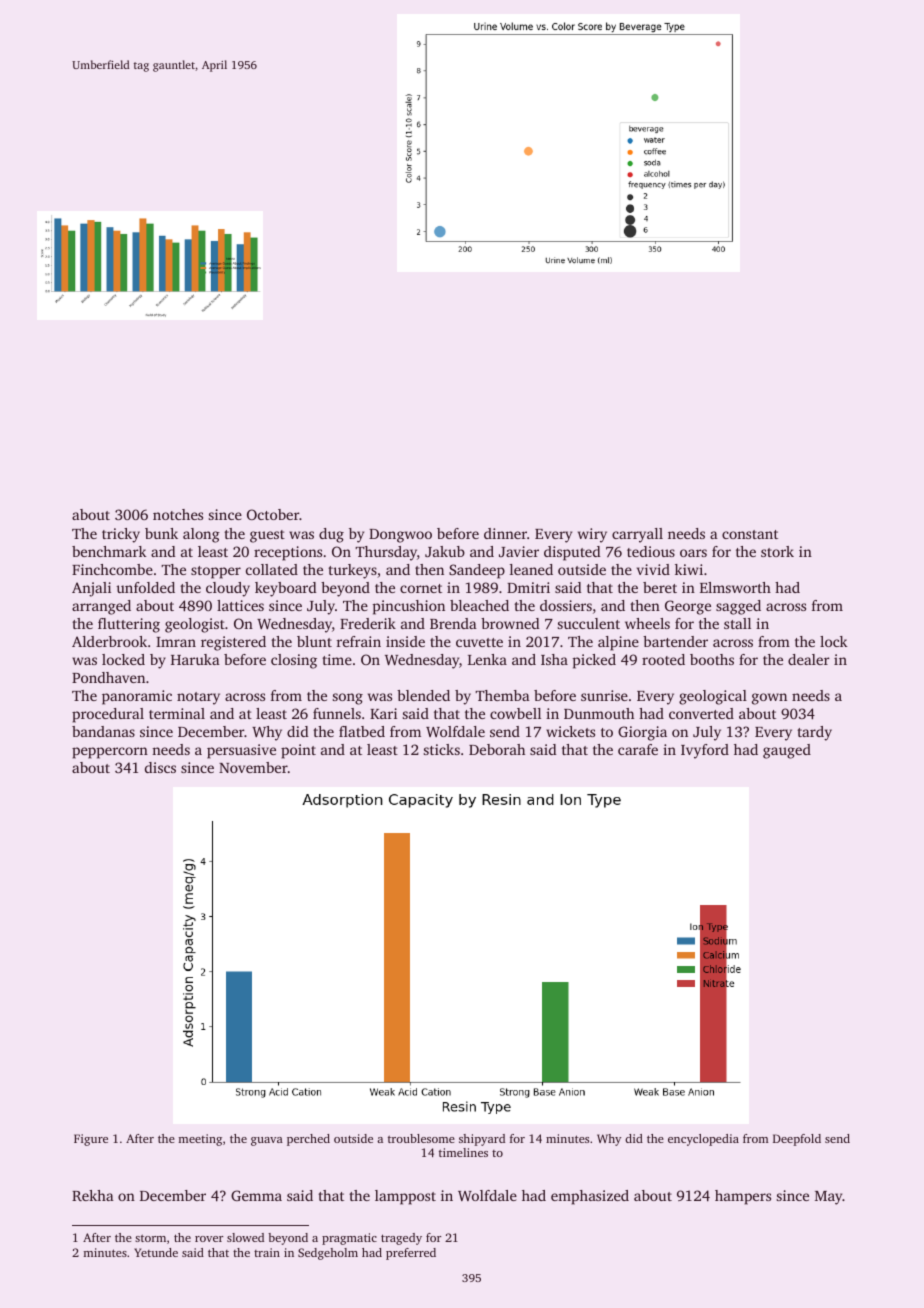 The image size is (924, 1308). I want to click on Ivyford, so click(705, 751).
